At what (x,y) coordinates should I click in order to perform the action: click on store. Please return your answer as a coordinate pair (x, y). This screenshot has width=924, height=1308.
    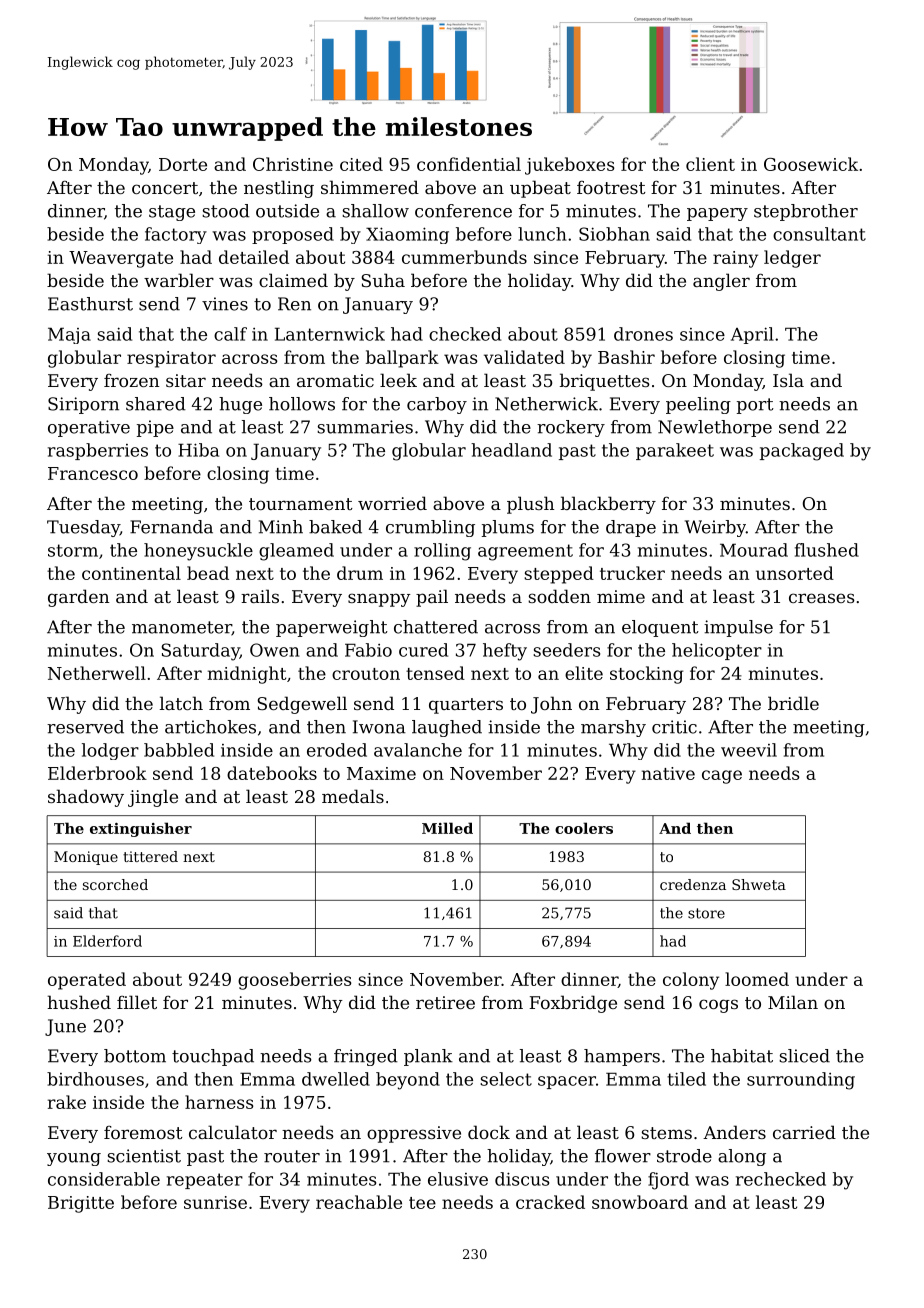
    Looking at the image, I should click on (706, 913).
